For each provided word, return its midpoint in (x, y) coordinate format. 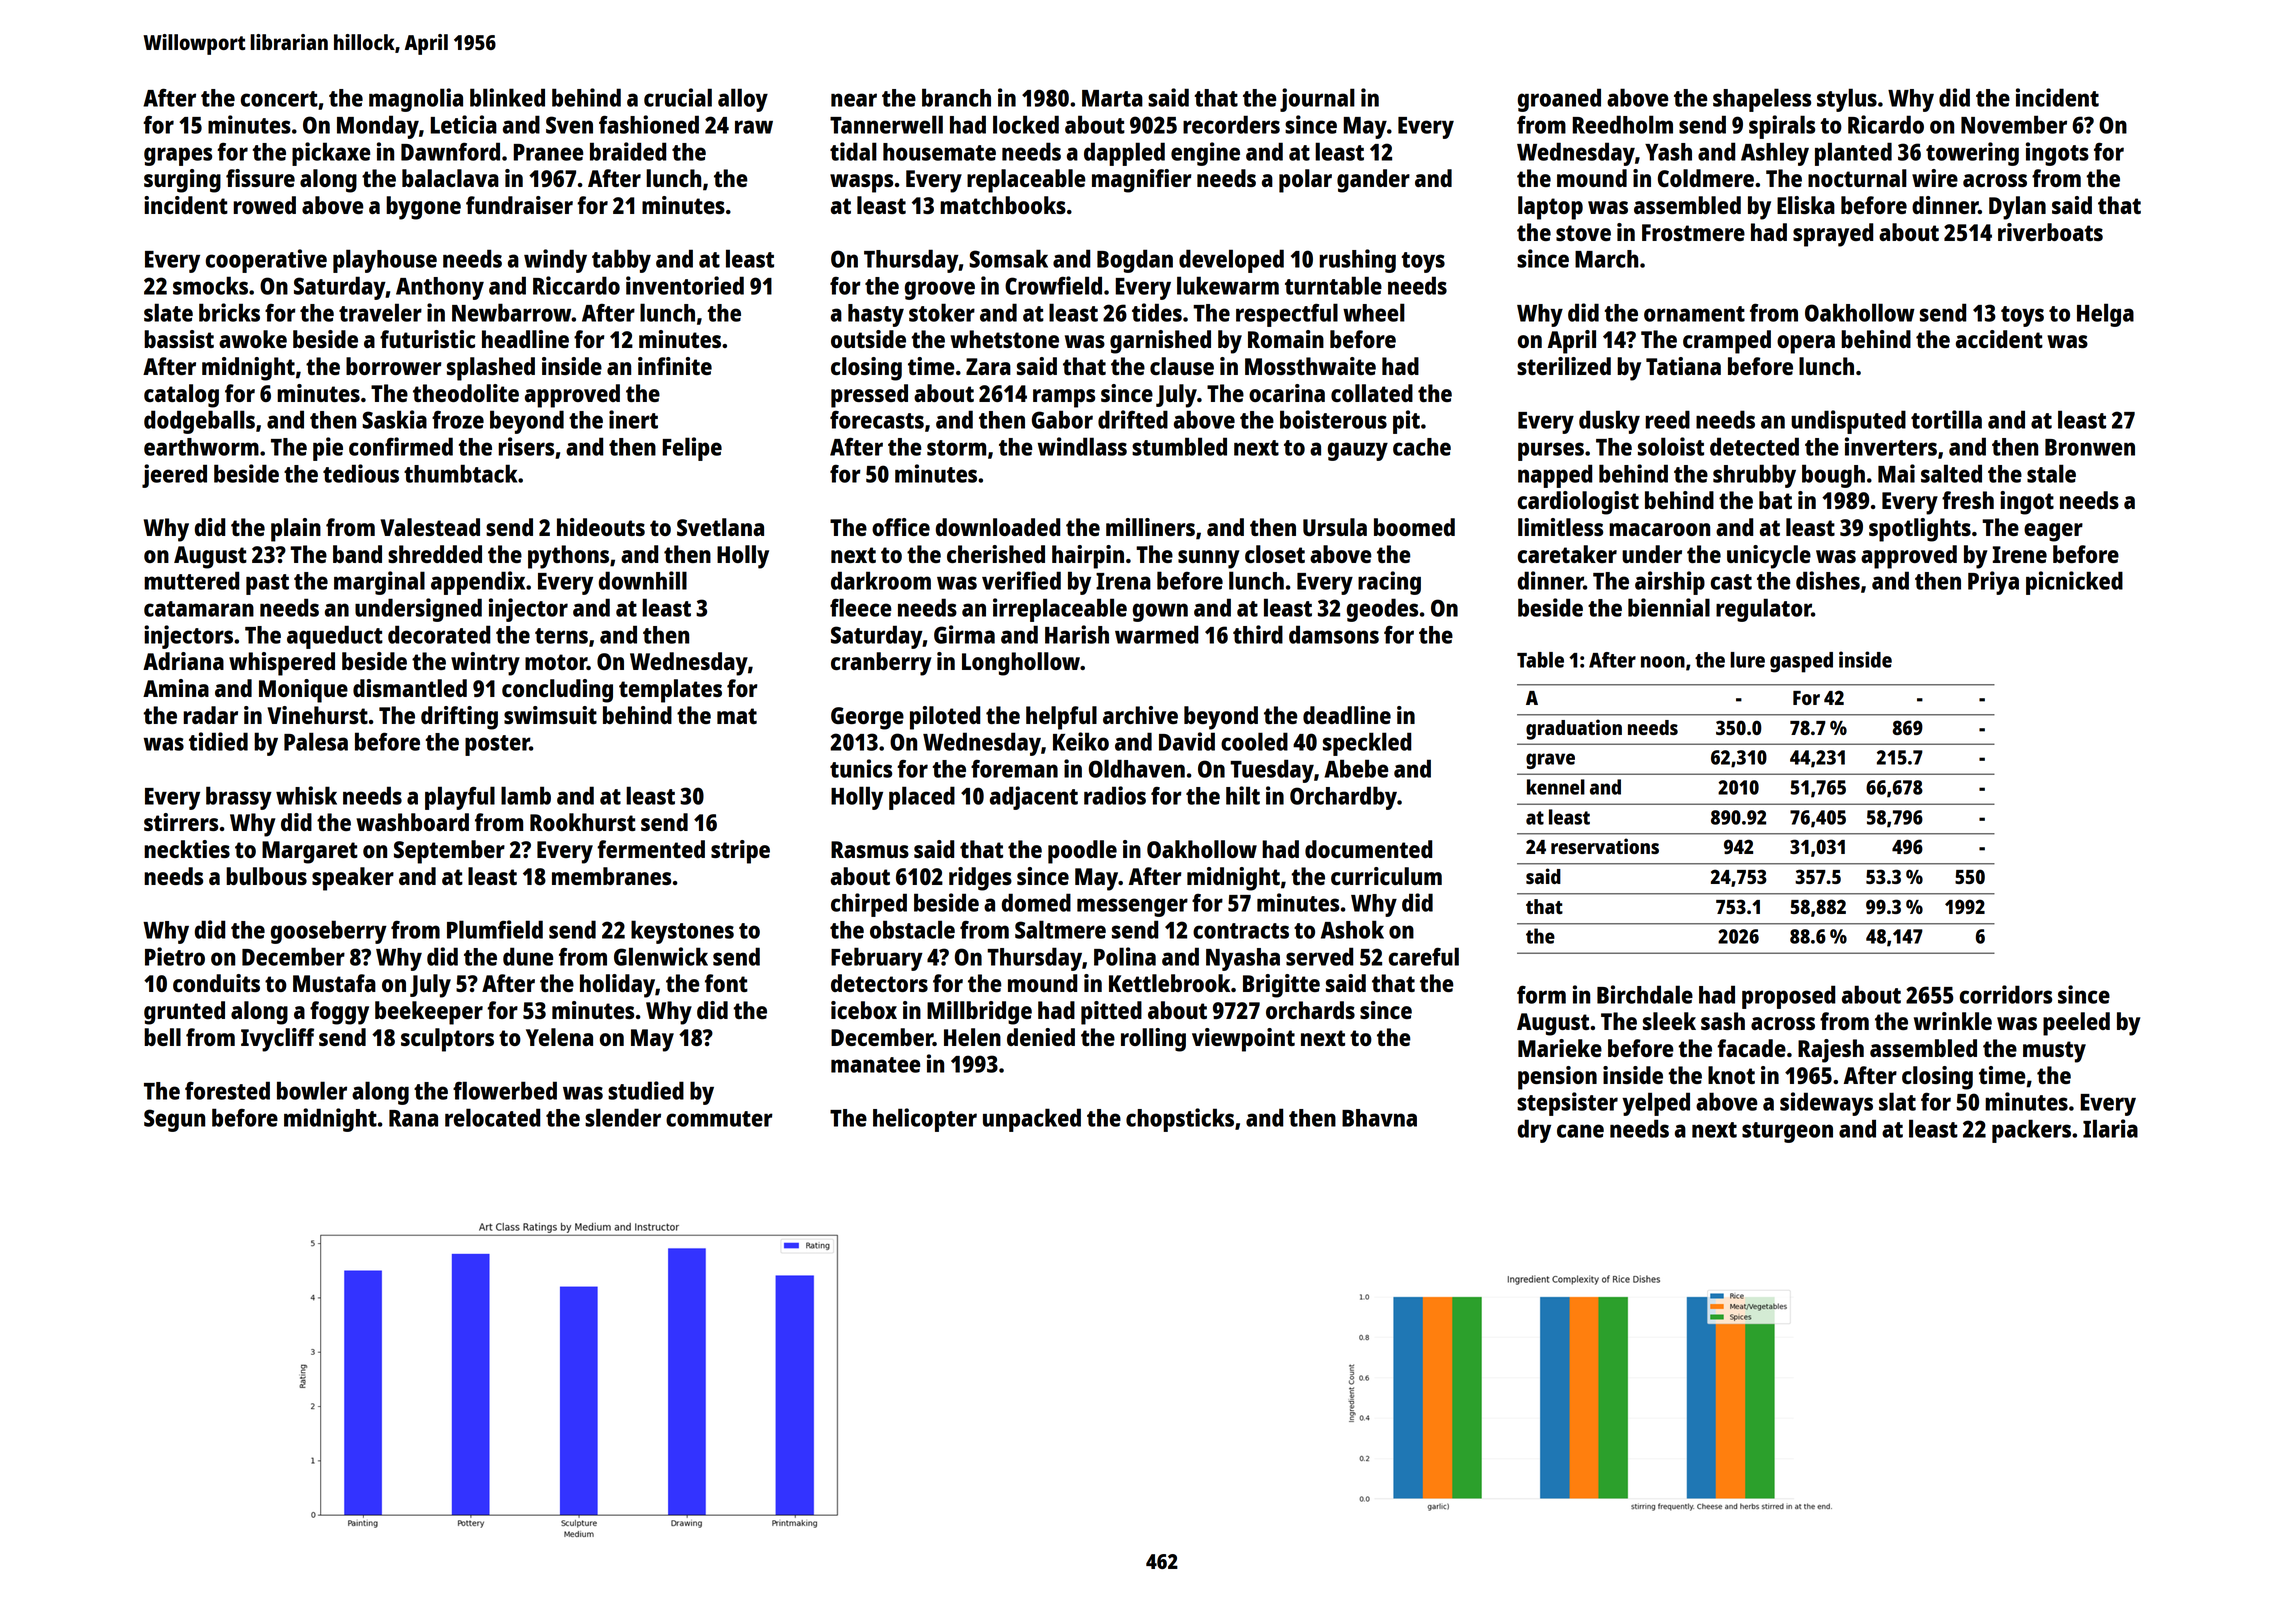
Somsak (1008, 258)
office (901, 527)
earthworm (201, 447)
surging (182, 181)
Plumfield (495, 929)
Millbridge (979, 1013)
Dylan (2017, 208)
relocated (492, 1117)
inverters (1891, 446)
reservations (1605, 846)
